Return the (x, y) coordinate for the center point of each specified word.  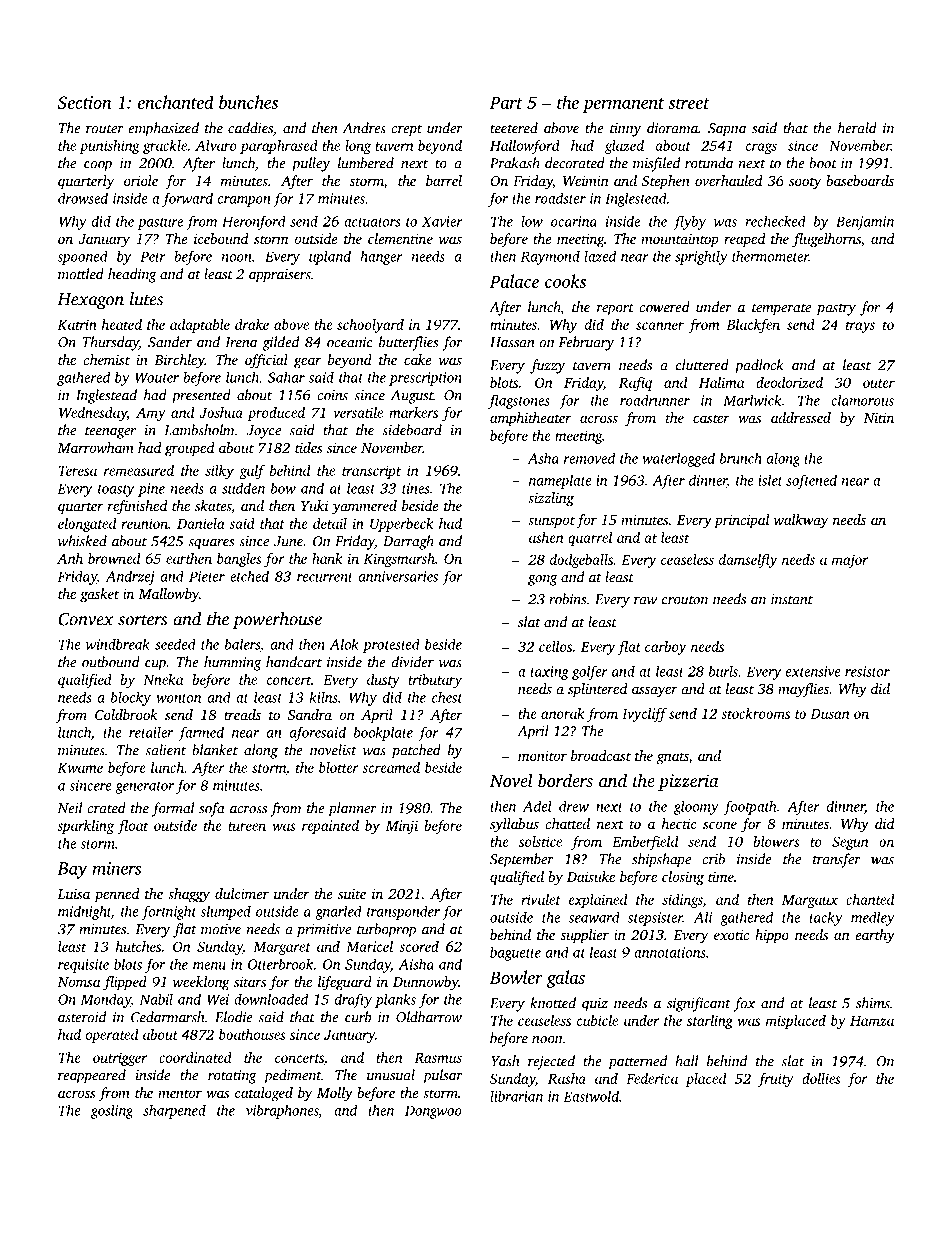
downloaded (271, 999)
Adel (537, 806)
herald (857, 128)
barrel (444, 180)
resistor (867, 671)
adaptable (200, 326)
